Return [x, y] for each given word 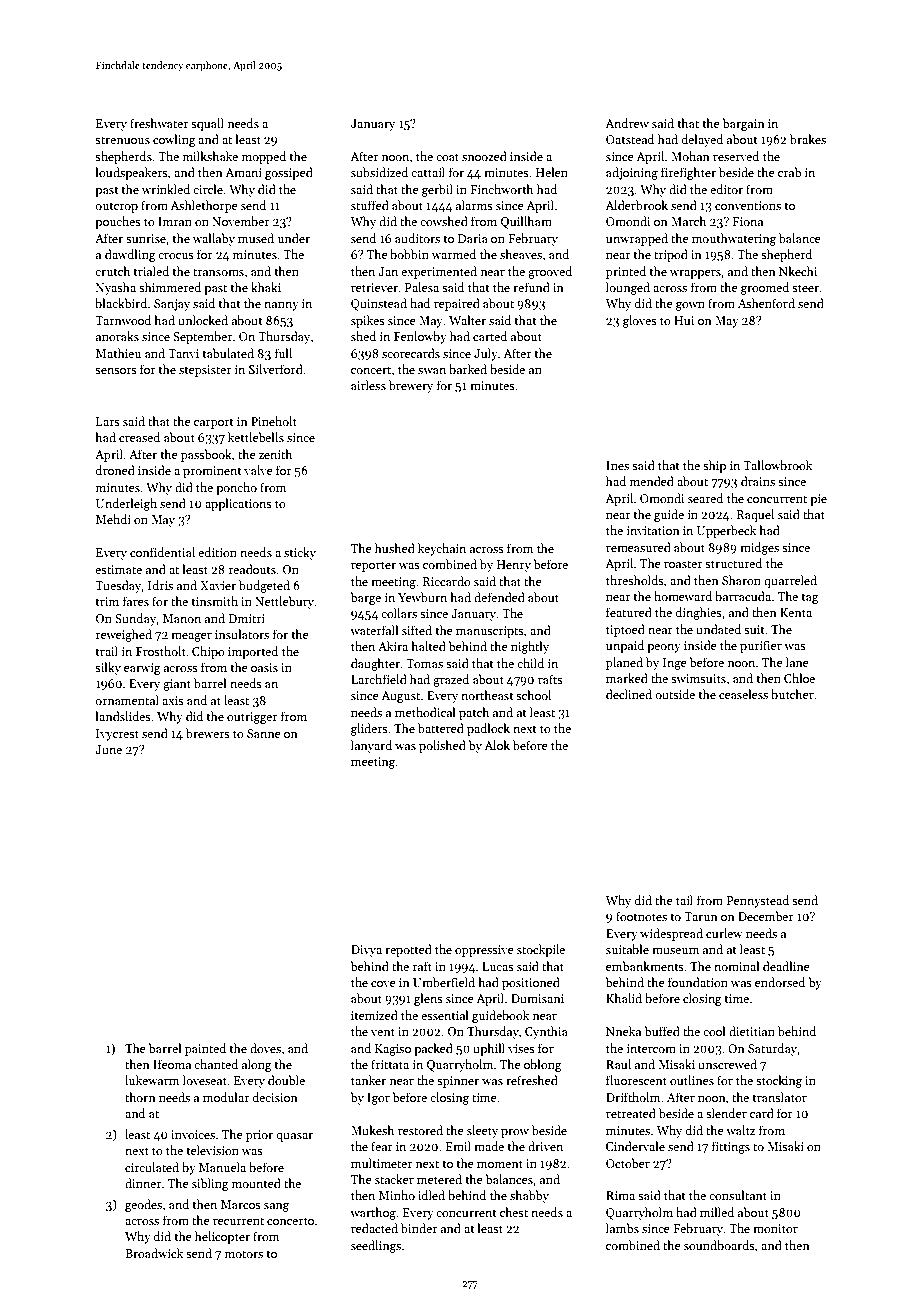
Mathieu [118, 353]
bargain [743, 124]
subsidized [379, 172]
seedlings [376, 1246]
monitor [775, 1228]
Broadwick [154, 1253]
